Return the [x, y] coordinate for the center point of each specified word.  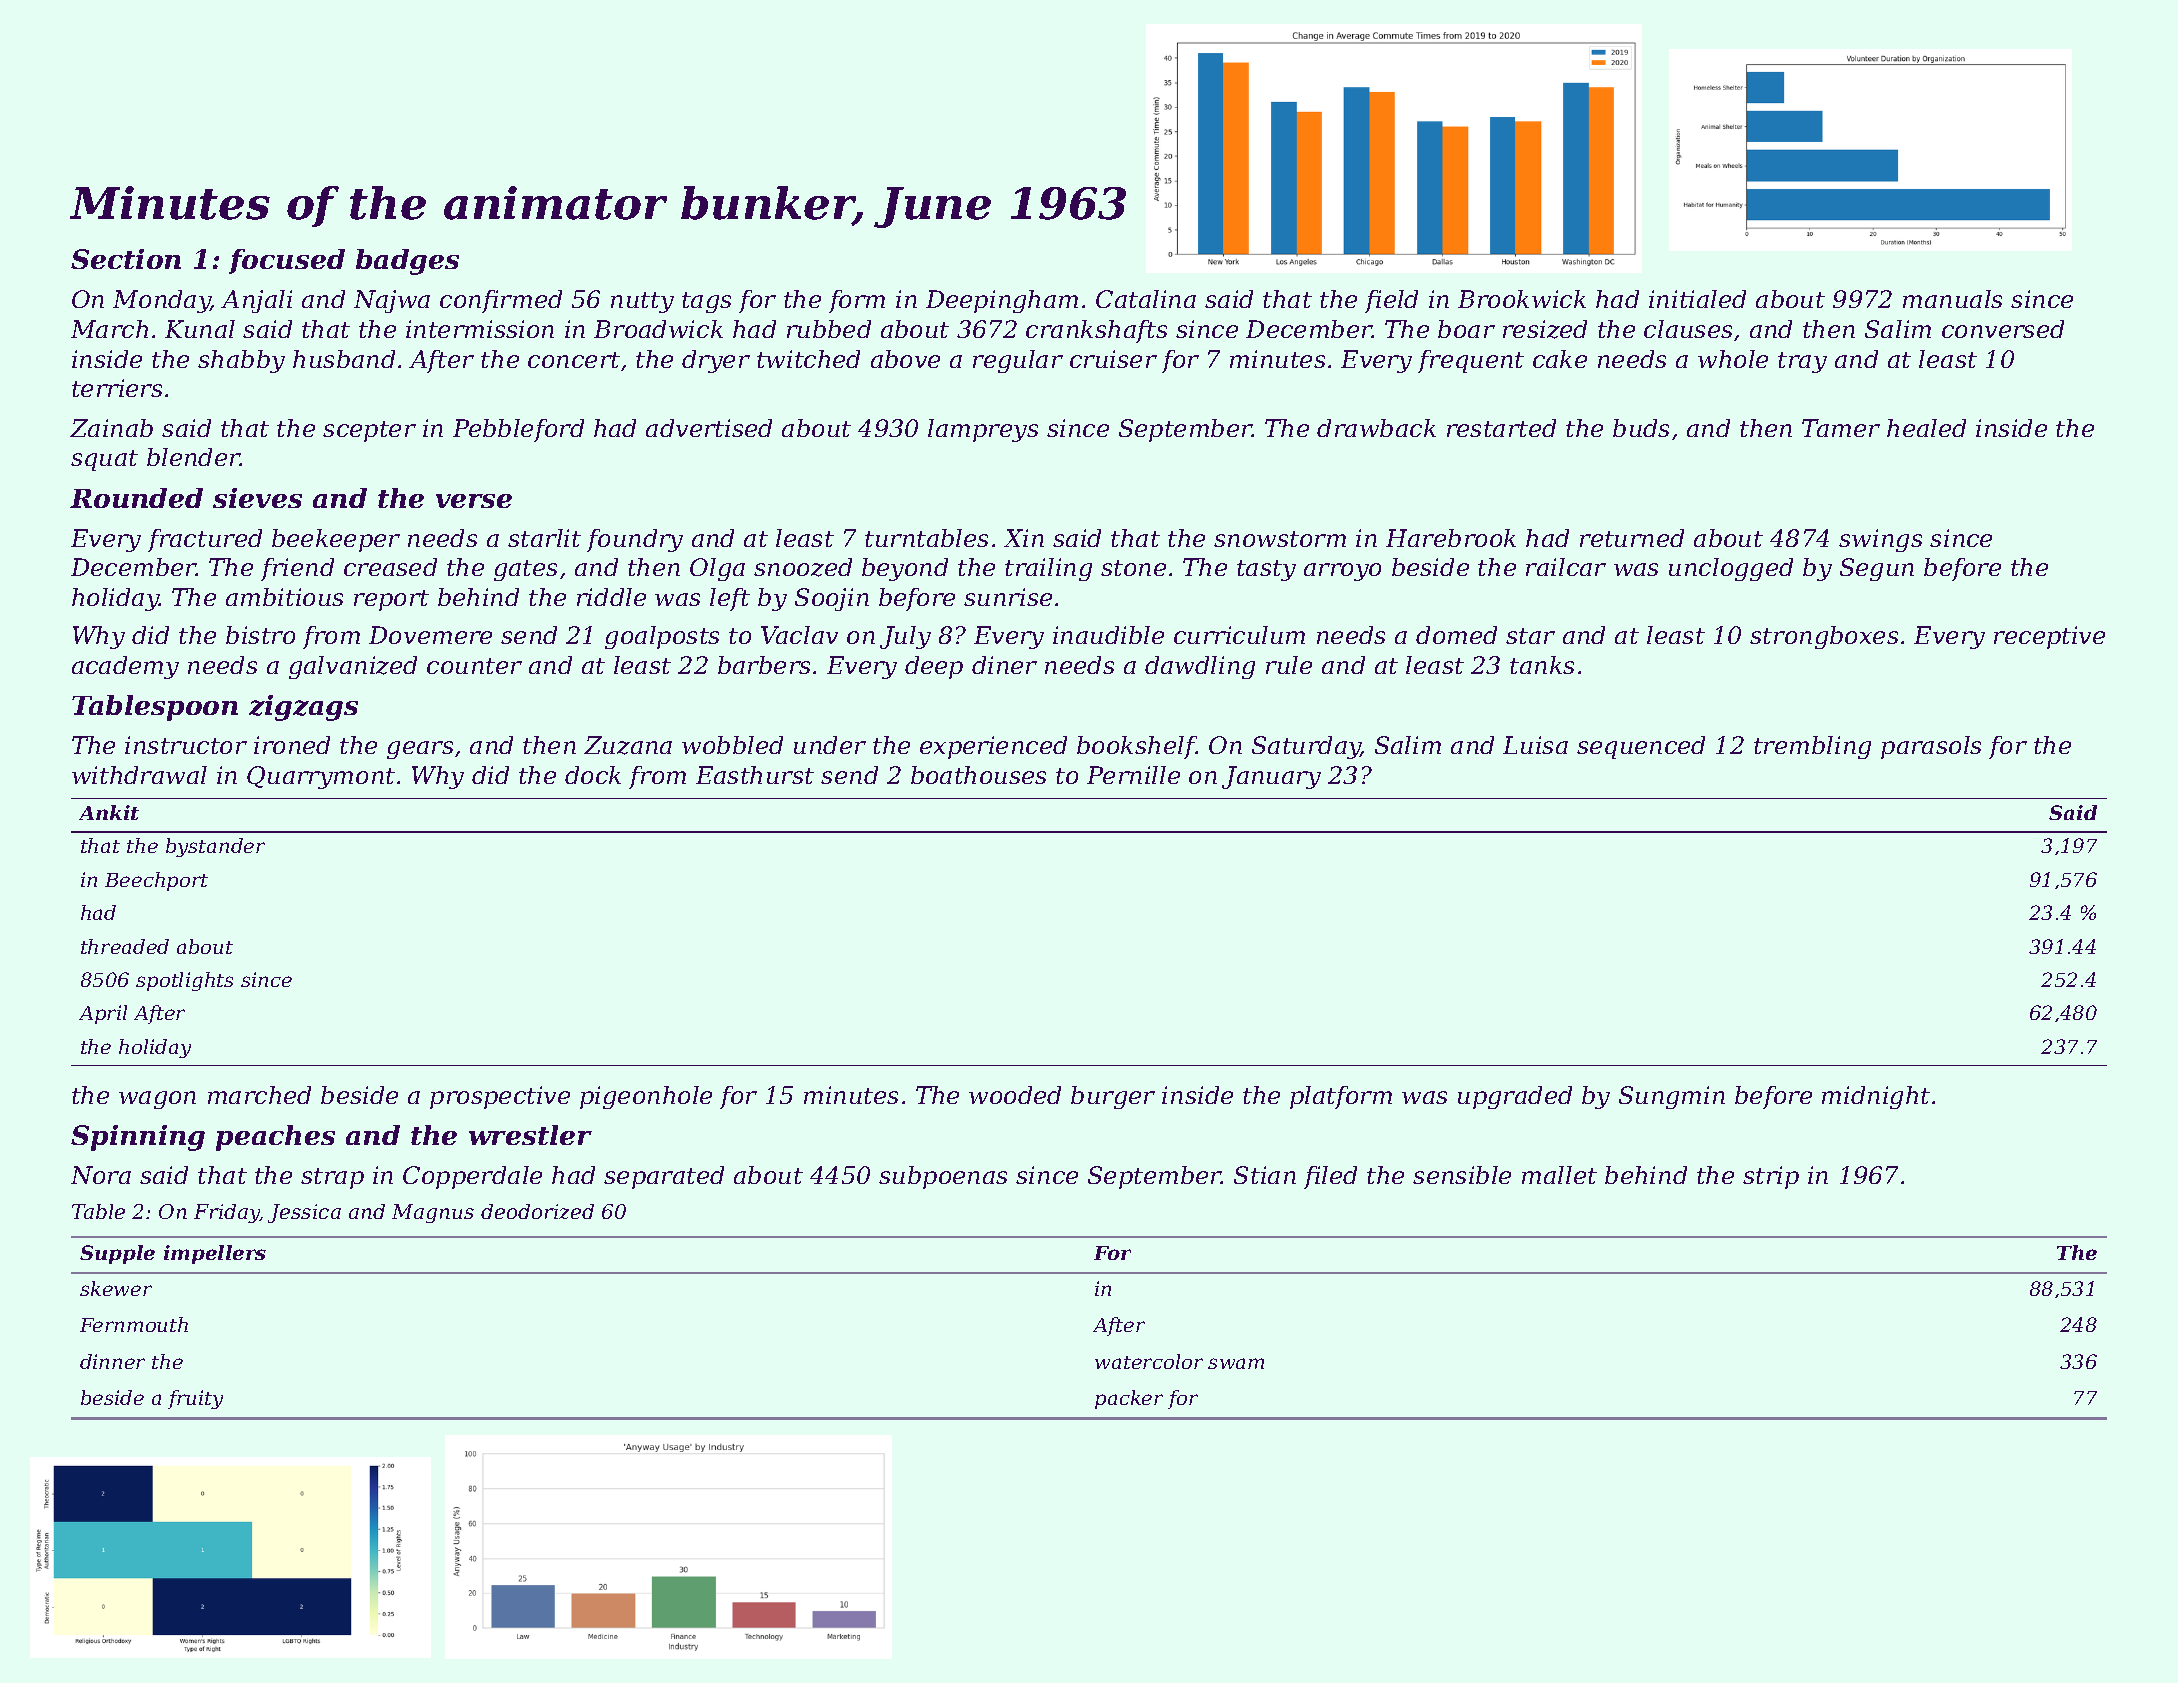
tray [1802, 362]
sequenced [1641, 747]
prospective [500, 1097]
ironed [292, 745]
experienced [993, 747]
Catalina [1146, 299]
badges [407, 262]
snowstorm [1280, 539]
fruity [195, 1399]
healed [1926, 428]
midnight [1876, 1097]
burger [1113, 1097]
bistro [260, 635]
